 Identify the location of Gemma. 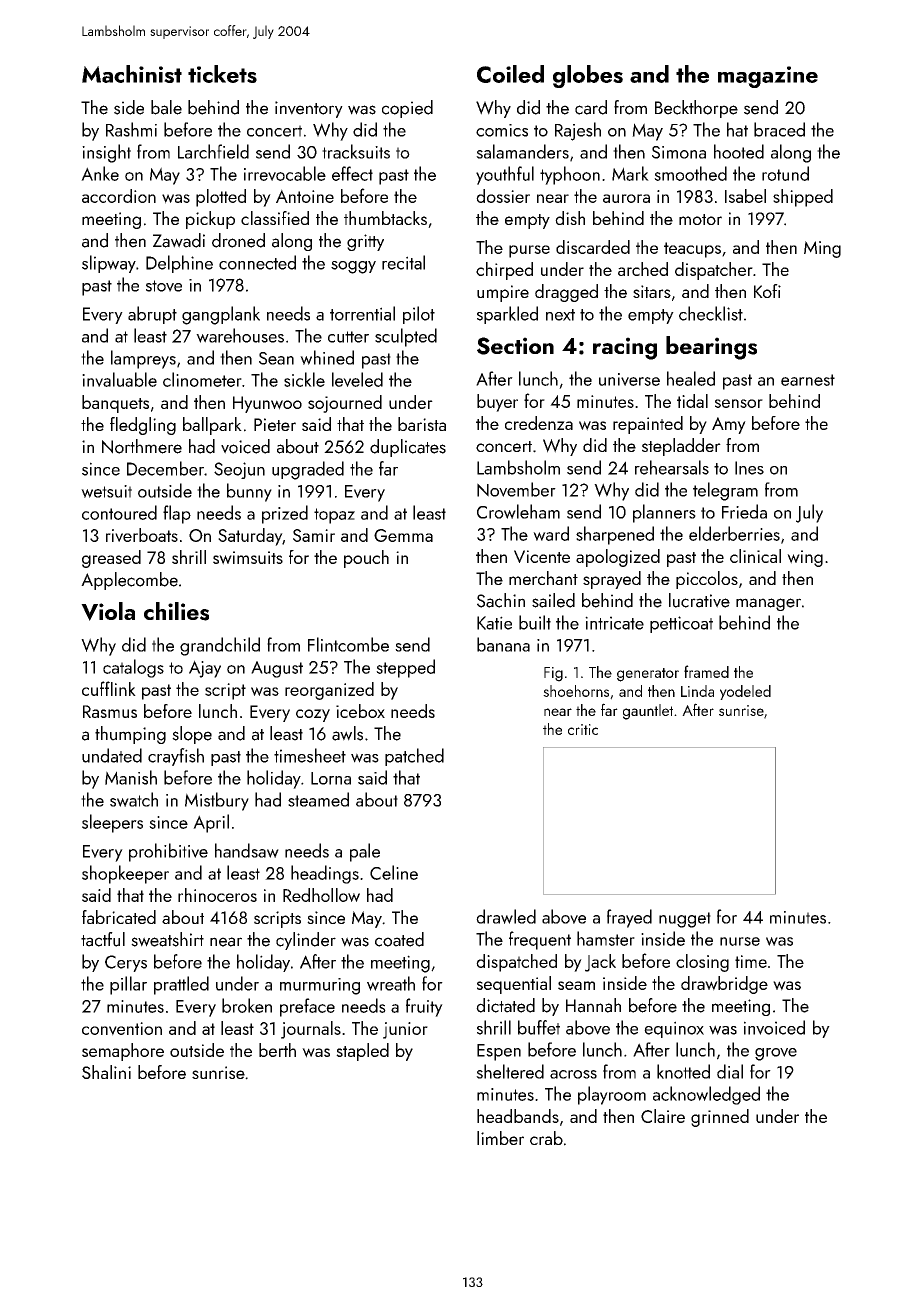
(403, 535).
